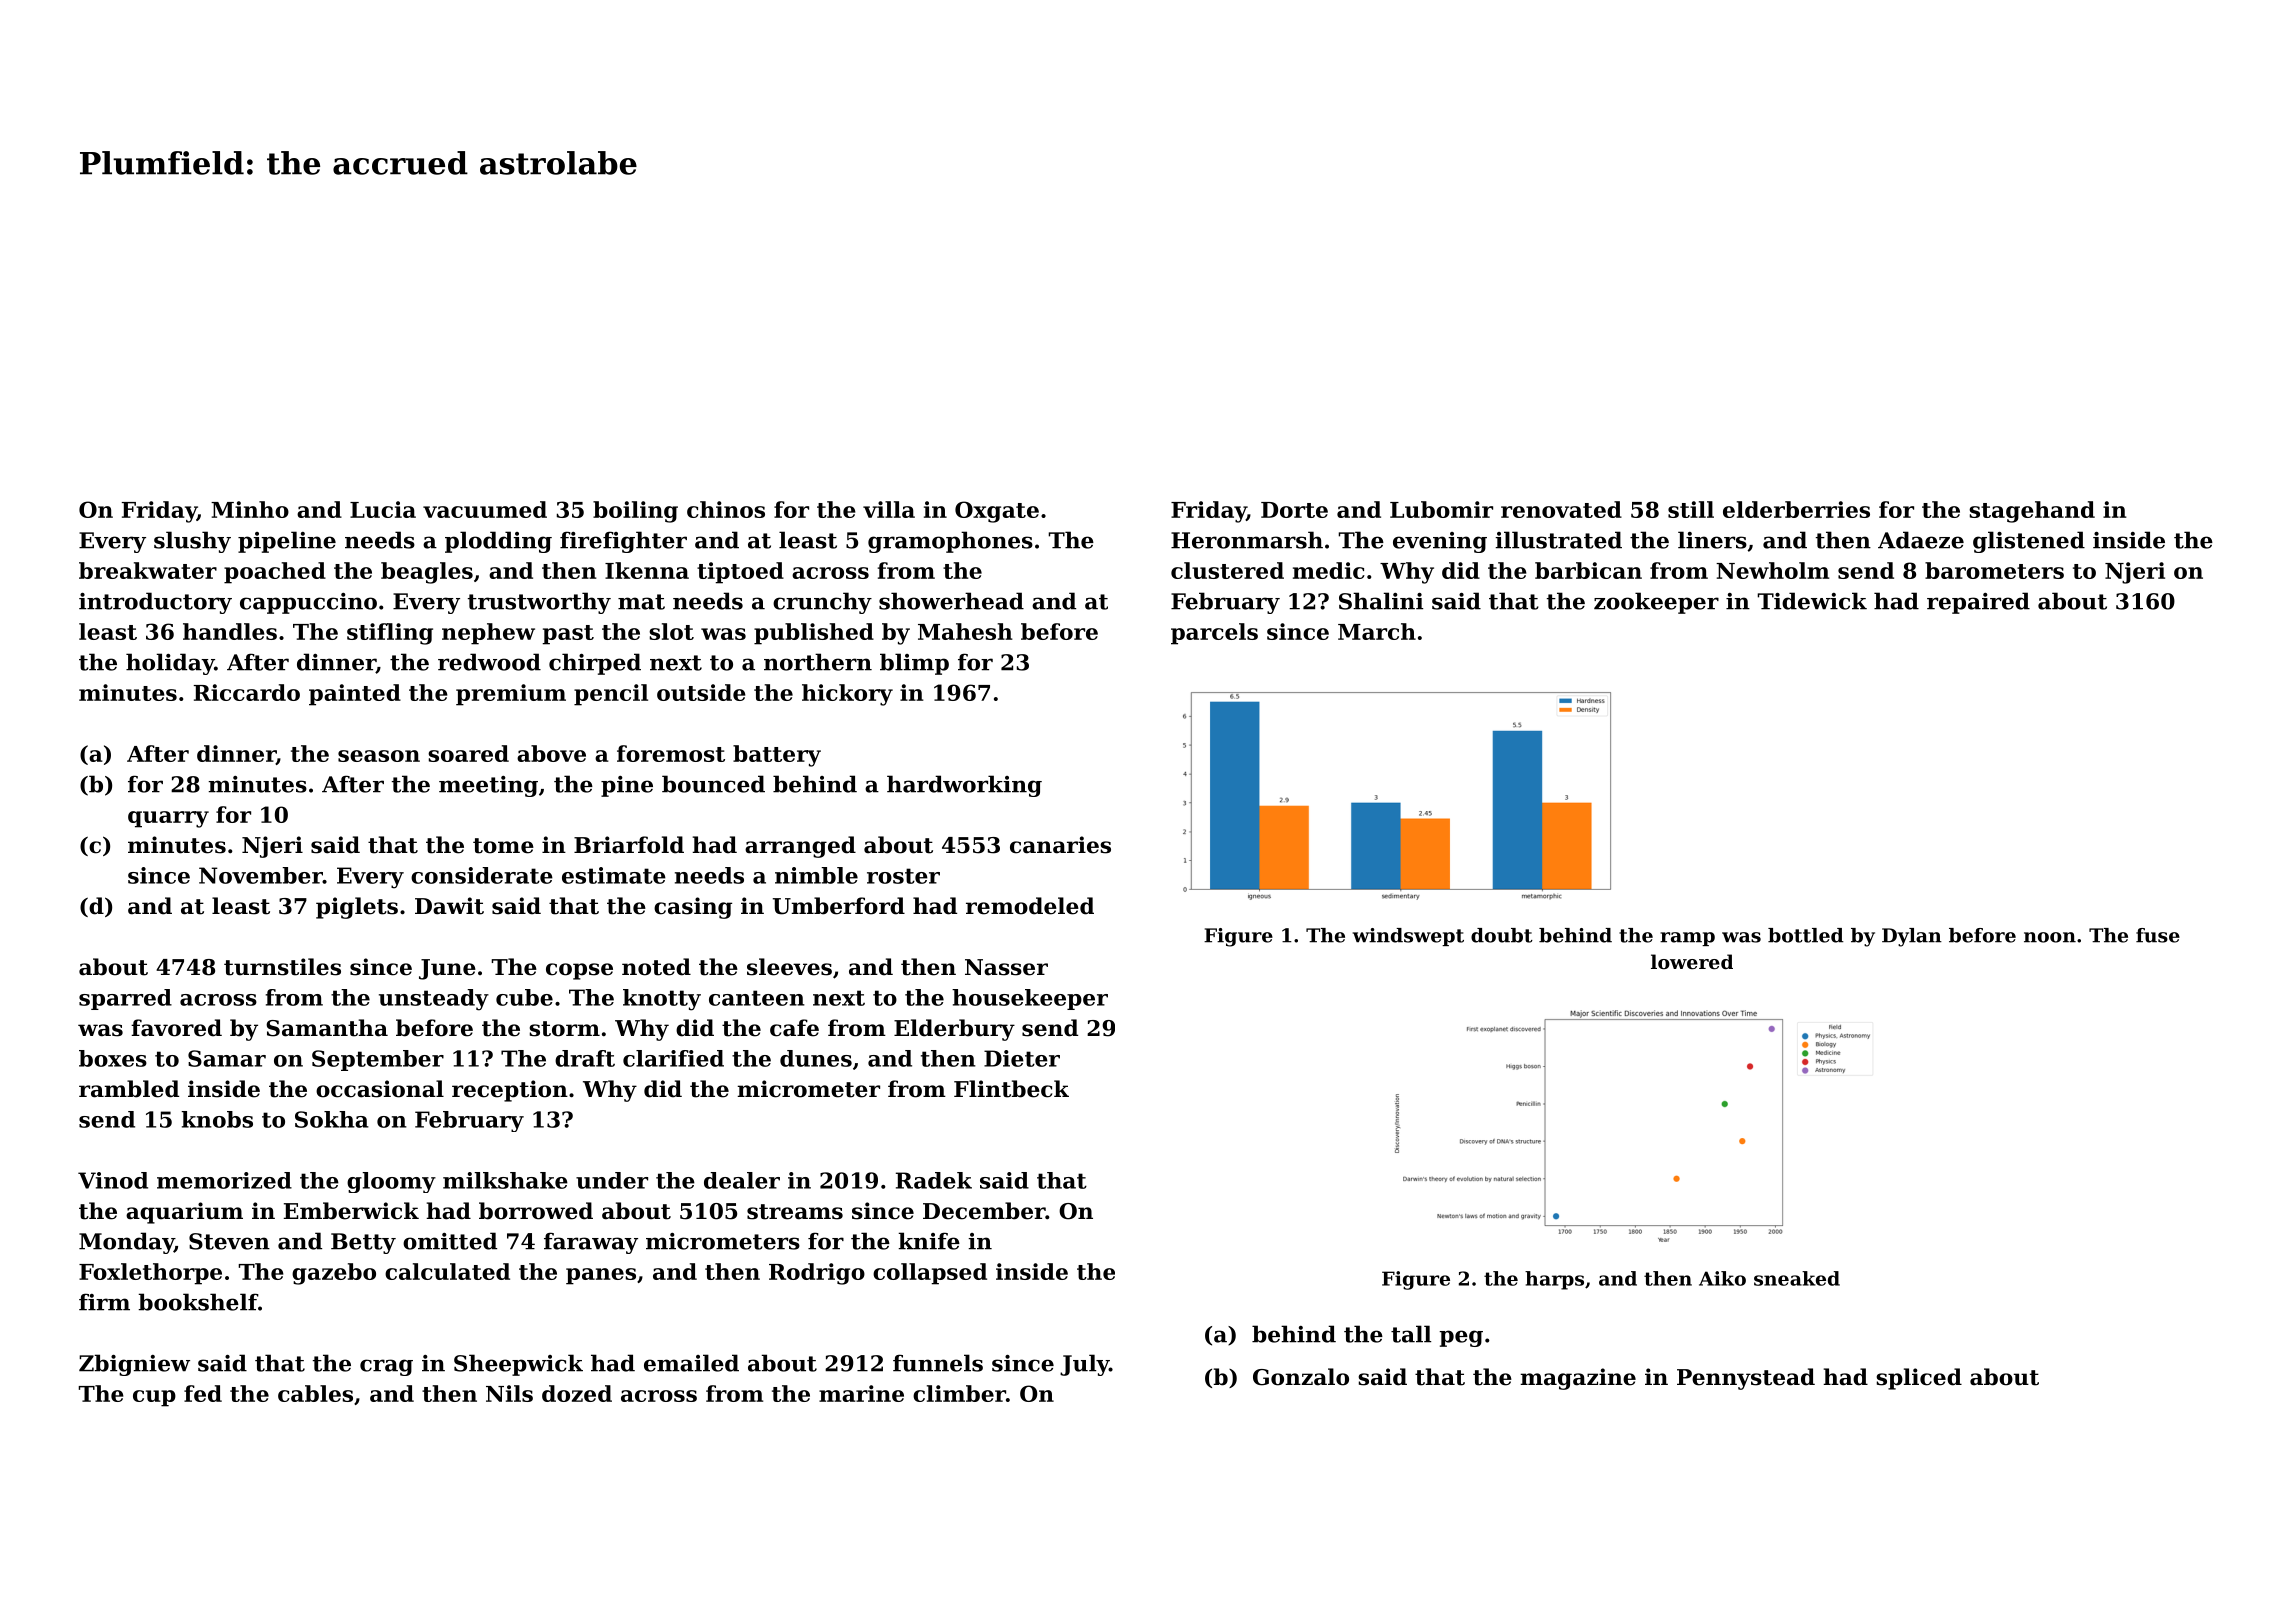  I want to click on calculated, so click(447, 1271).
